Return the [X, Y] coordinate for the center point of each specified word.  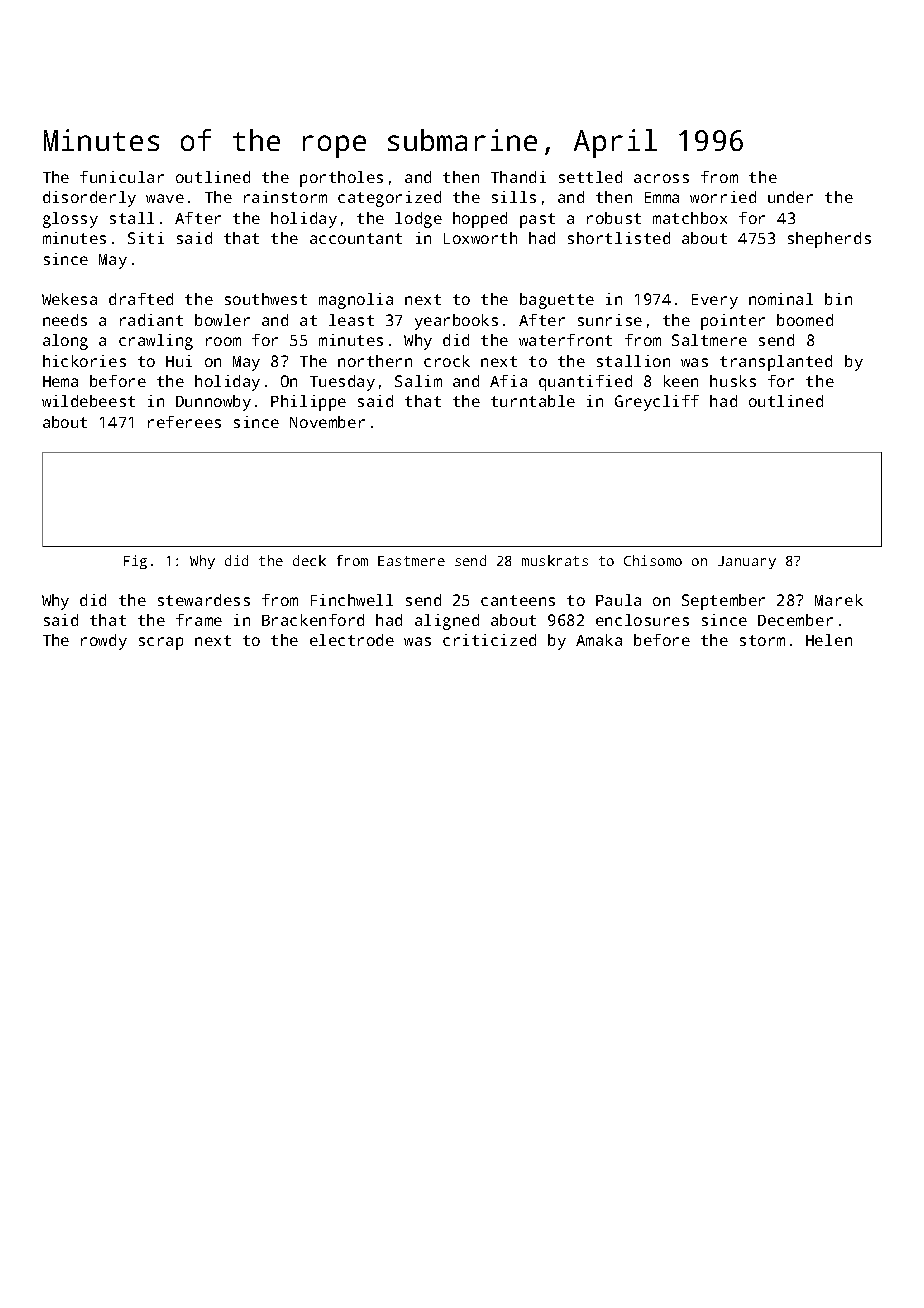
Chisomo [653, 560]
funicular [122, 177]
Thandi [518, 177]
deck [309, 560]
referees [184, 422]
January [747, 562]
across [661, 178]
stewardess [204, 600]
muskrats [555, 560]
